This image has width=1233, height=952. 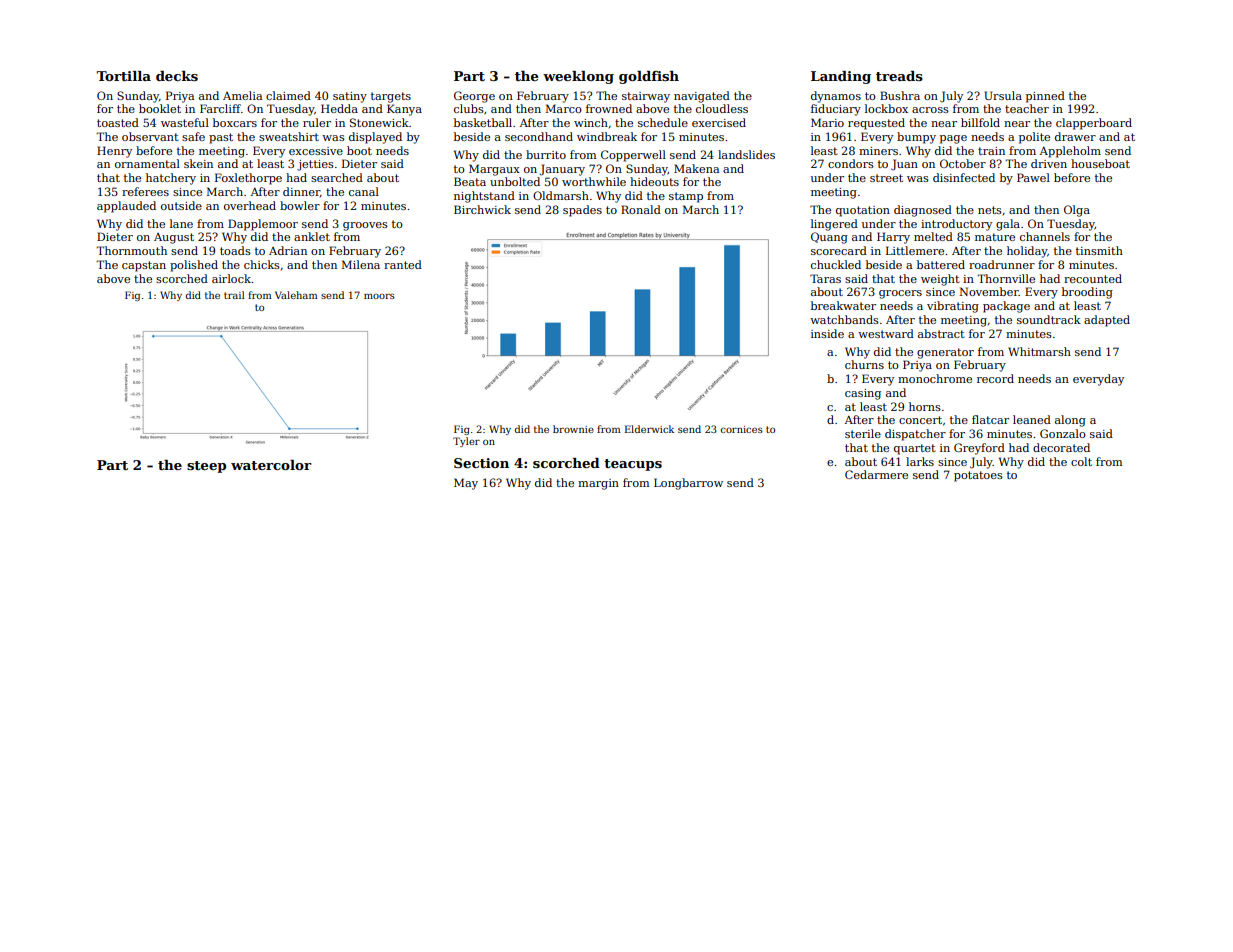 What do you see at coordinates (841, 77) in the image?
I see `Landing` at bounding box center [841, 77].
